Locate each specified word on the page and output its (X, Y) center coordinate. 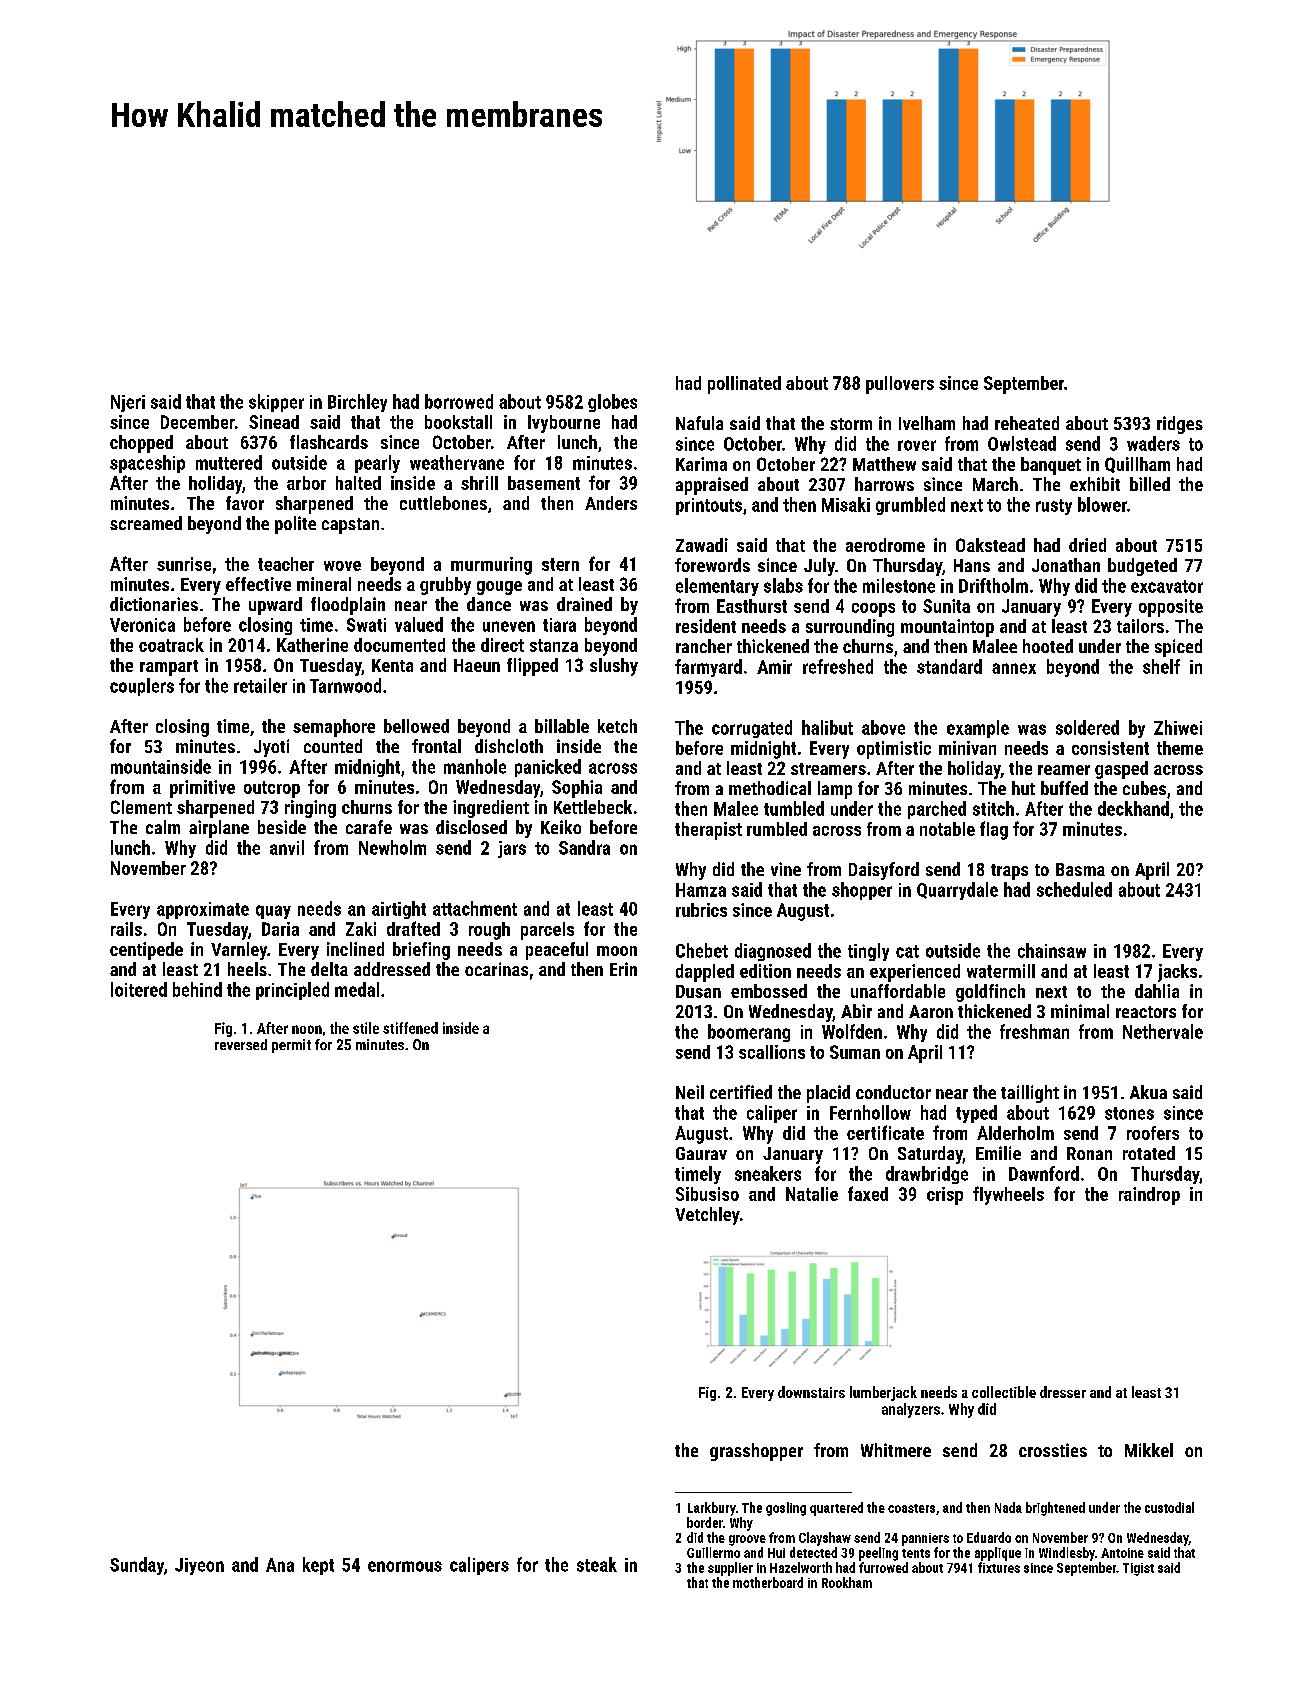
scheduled (1074, 889)
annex (1014, 668)
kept (318, 1566)
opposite (1171, 608)
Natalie (812, 1194)
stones (1129, 1113)
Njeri (128, 403)
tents (916, 1553)
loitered (139, 989)
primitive (202, 789)
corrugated (752, 729)
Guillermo (713, 1552)
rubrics (701, 910)
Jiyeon (199, 1566)
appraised (712, 486)
